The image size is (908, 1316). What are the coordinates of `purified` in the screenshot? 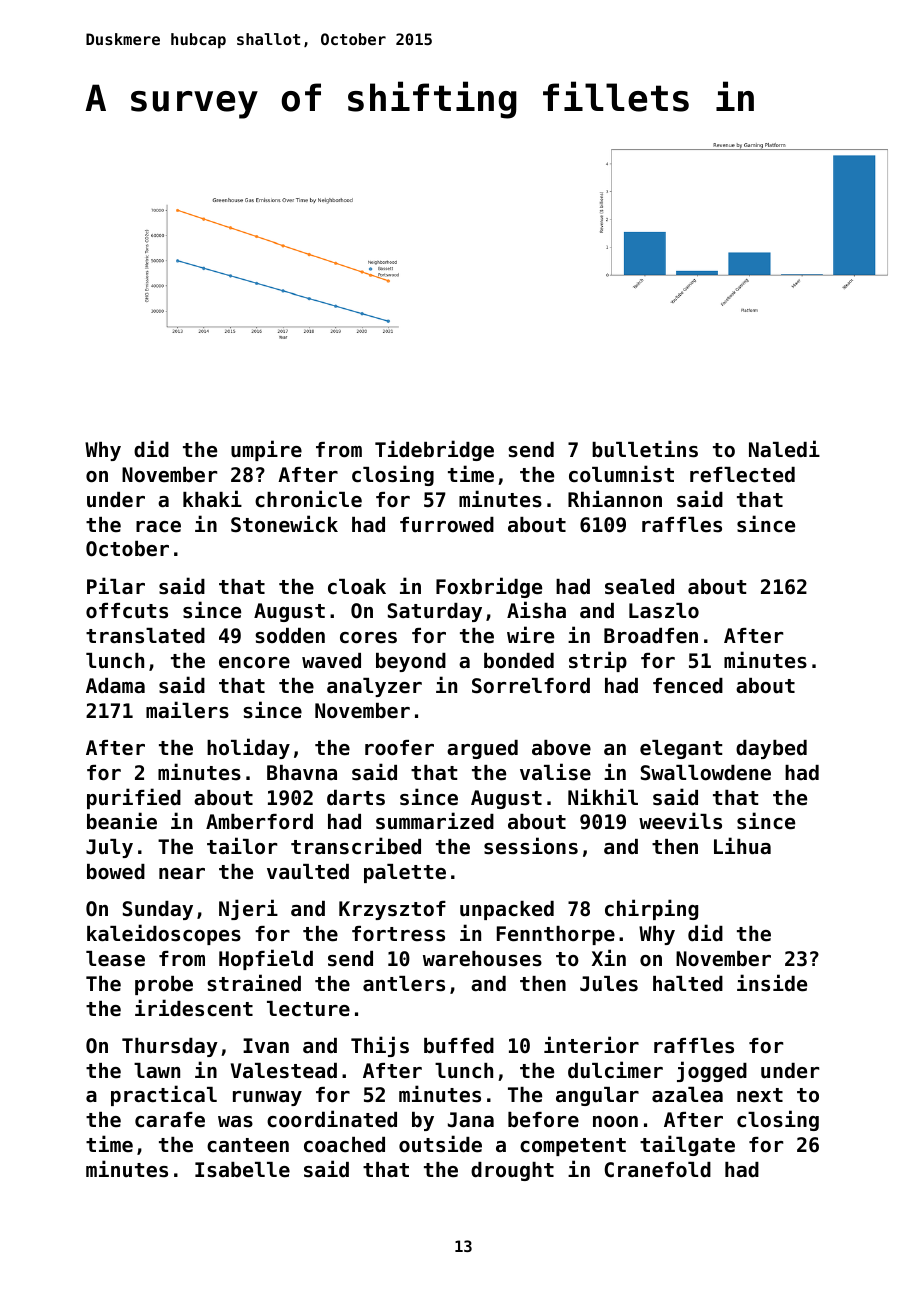 It's located at (134, 798).
